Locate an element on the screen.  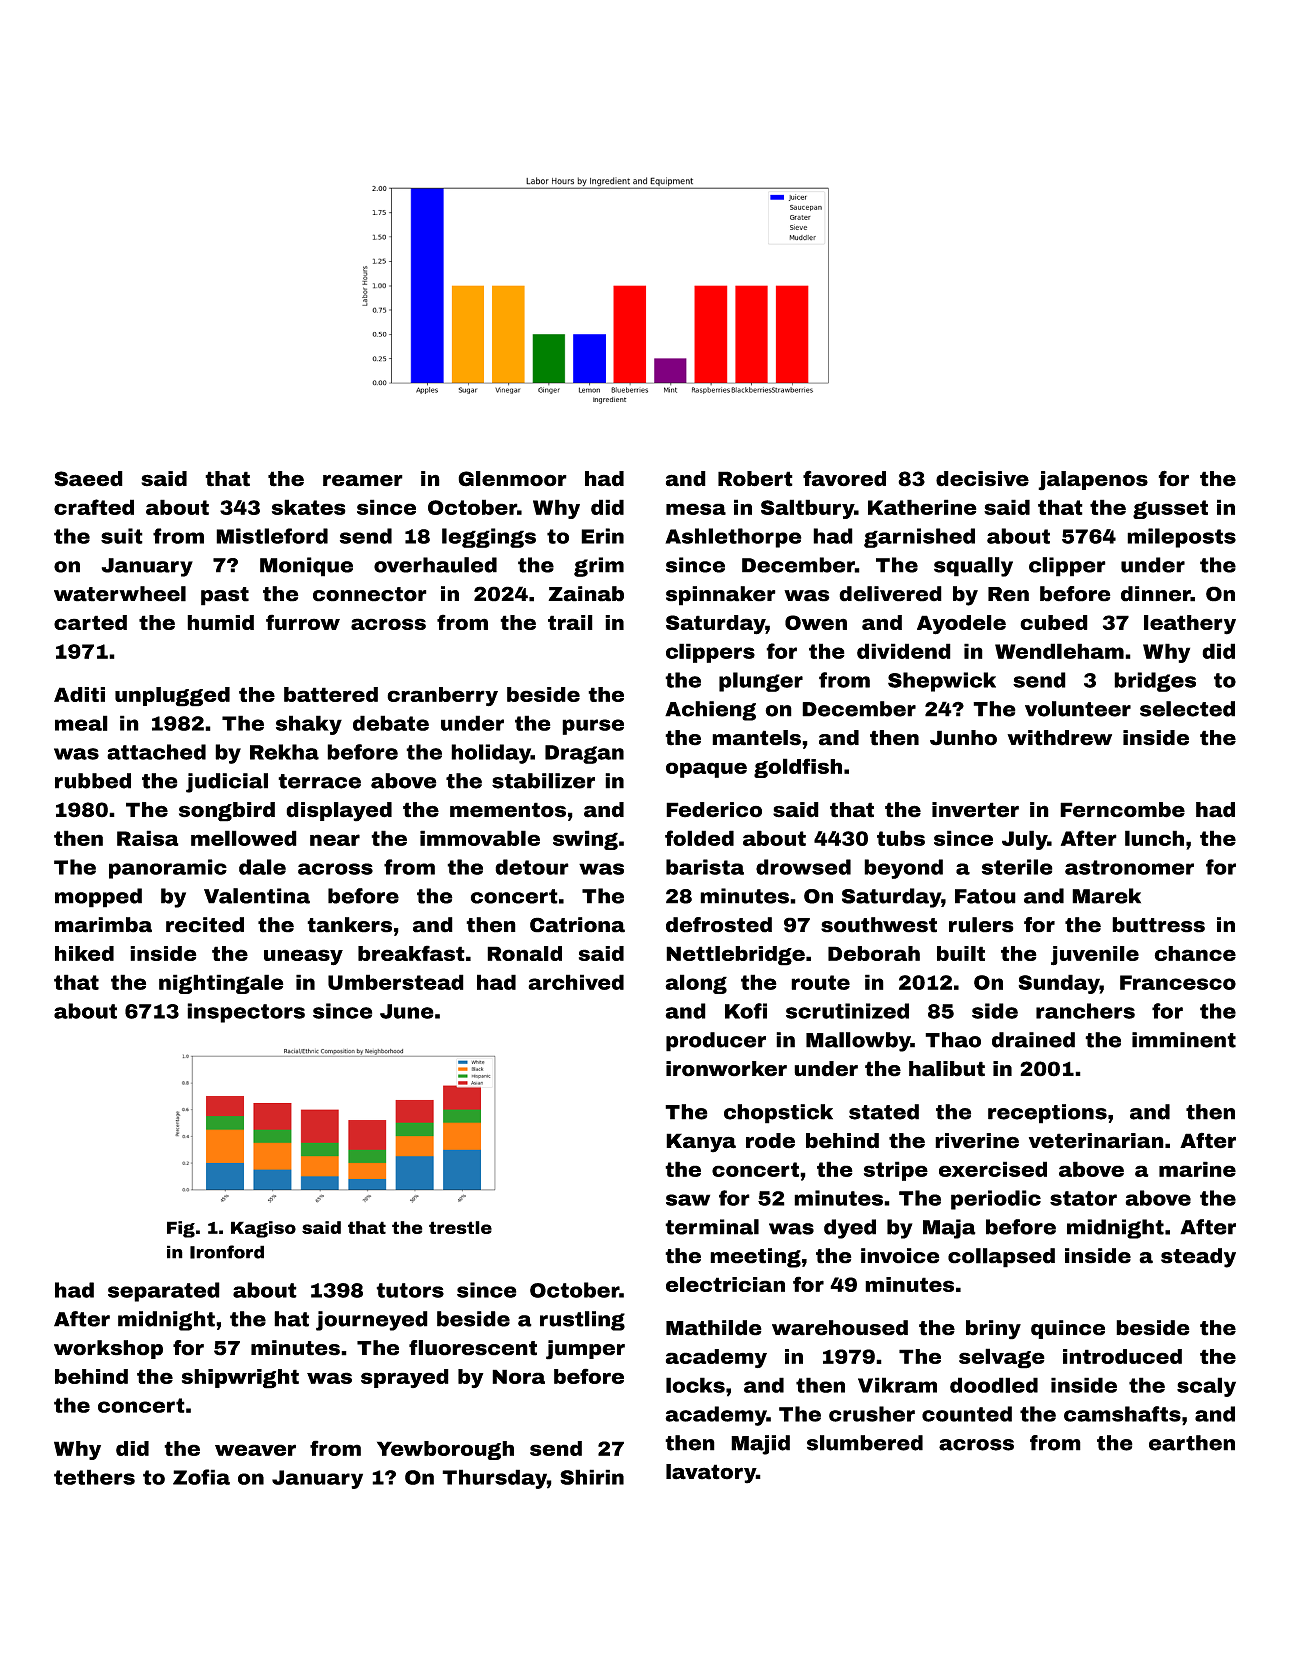
tethers is located at coordinates (94, 1477).
